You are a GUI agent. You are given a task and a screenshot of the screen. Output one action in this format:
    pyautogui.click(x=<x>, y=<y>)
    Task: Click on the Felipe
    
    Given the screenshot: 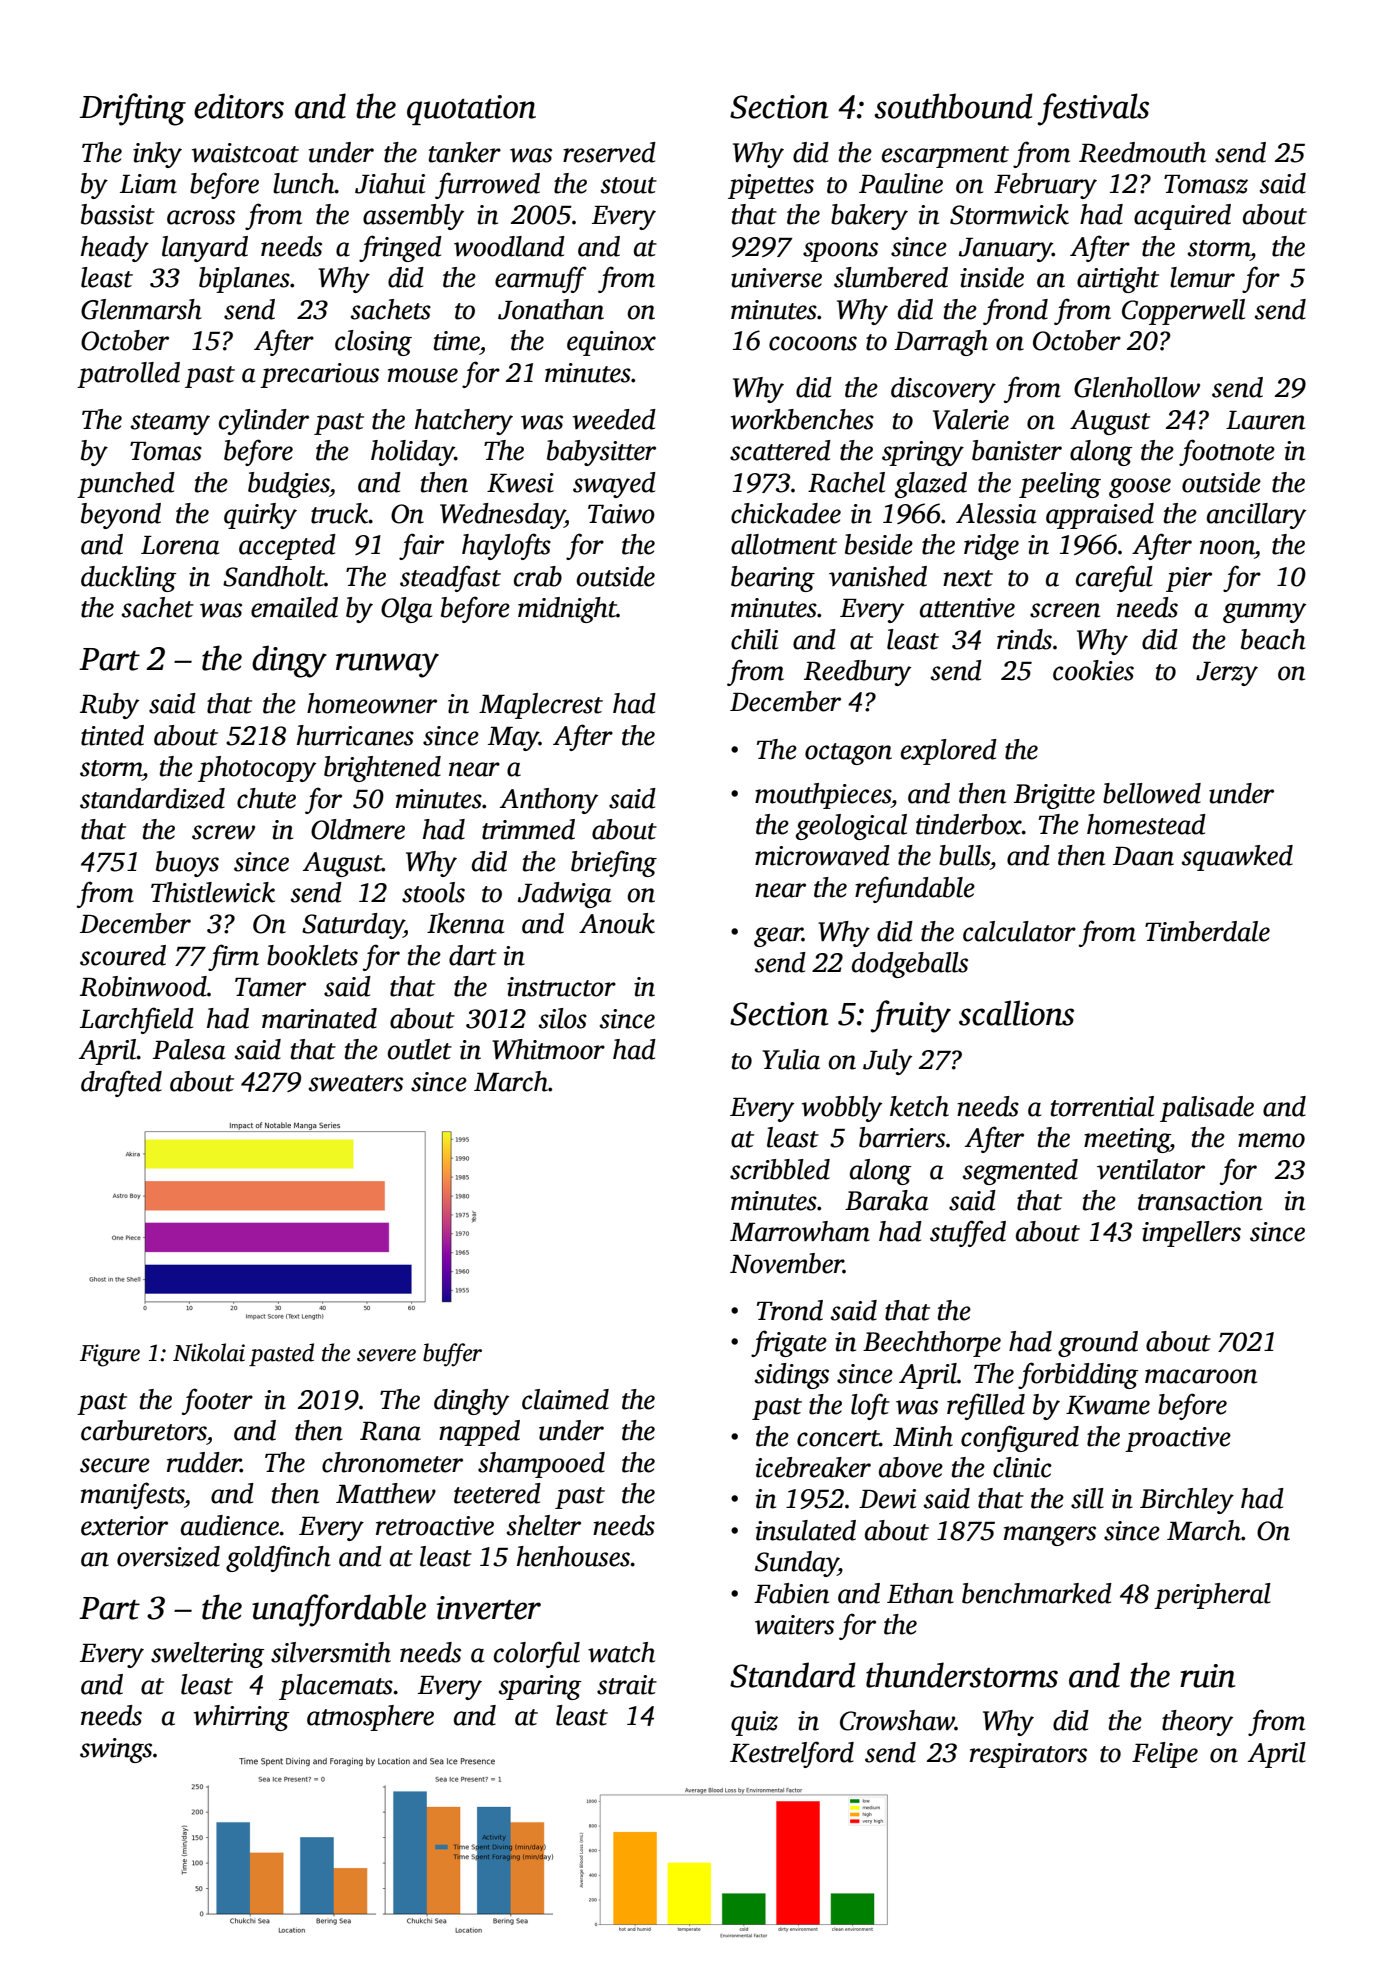 What is the action you would take?
    pyautogui.click(x=1165, y=1755)
